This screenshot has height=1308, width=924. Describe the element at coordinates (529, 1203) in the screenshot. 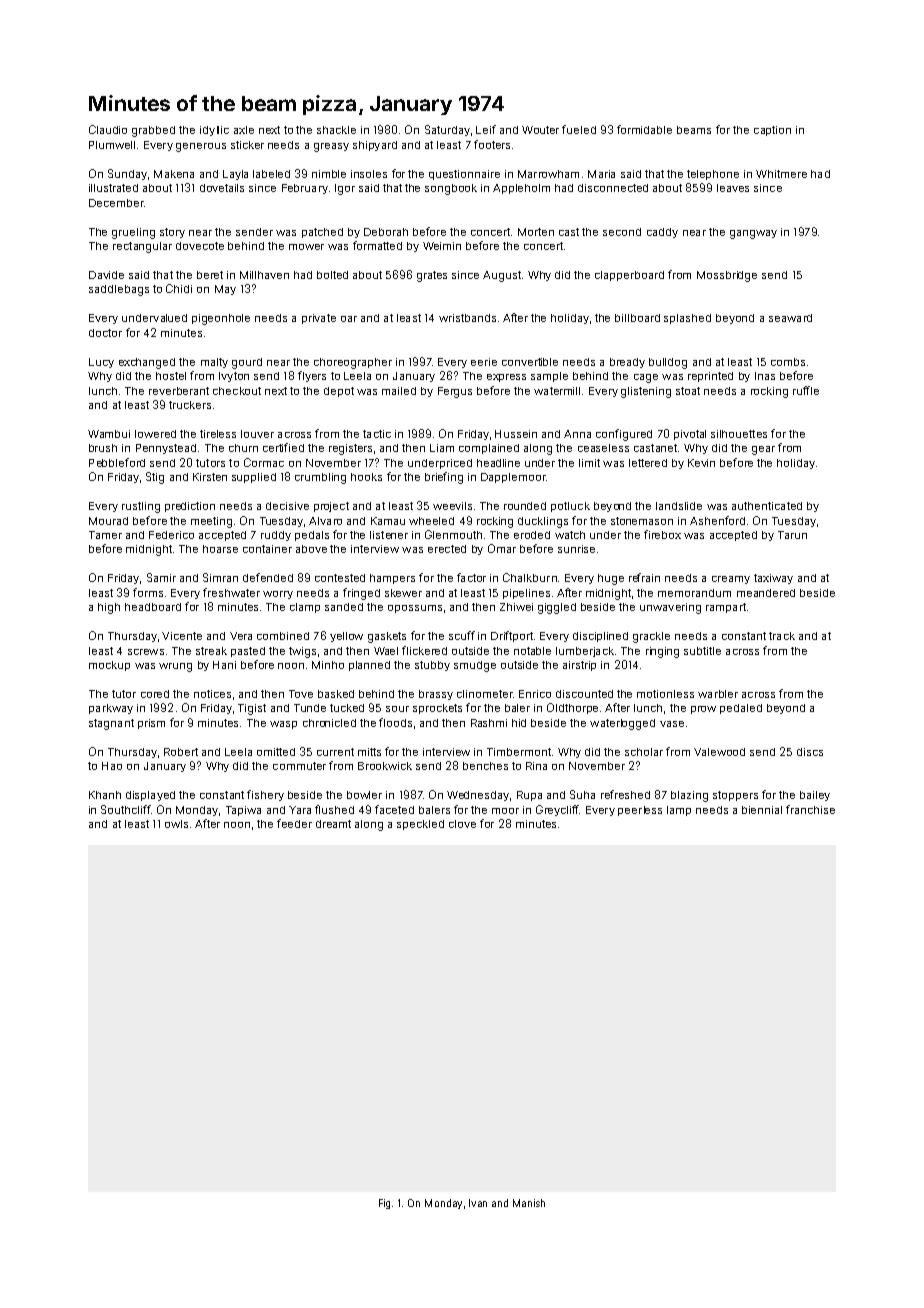

I see `Manish` at that location.
